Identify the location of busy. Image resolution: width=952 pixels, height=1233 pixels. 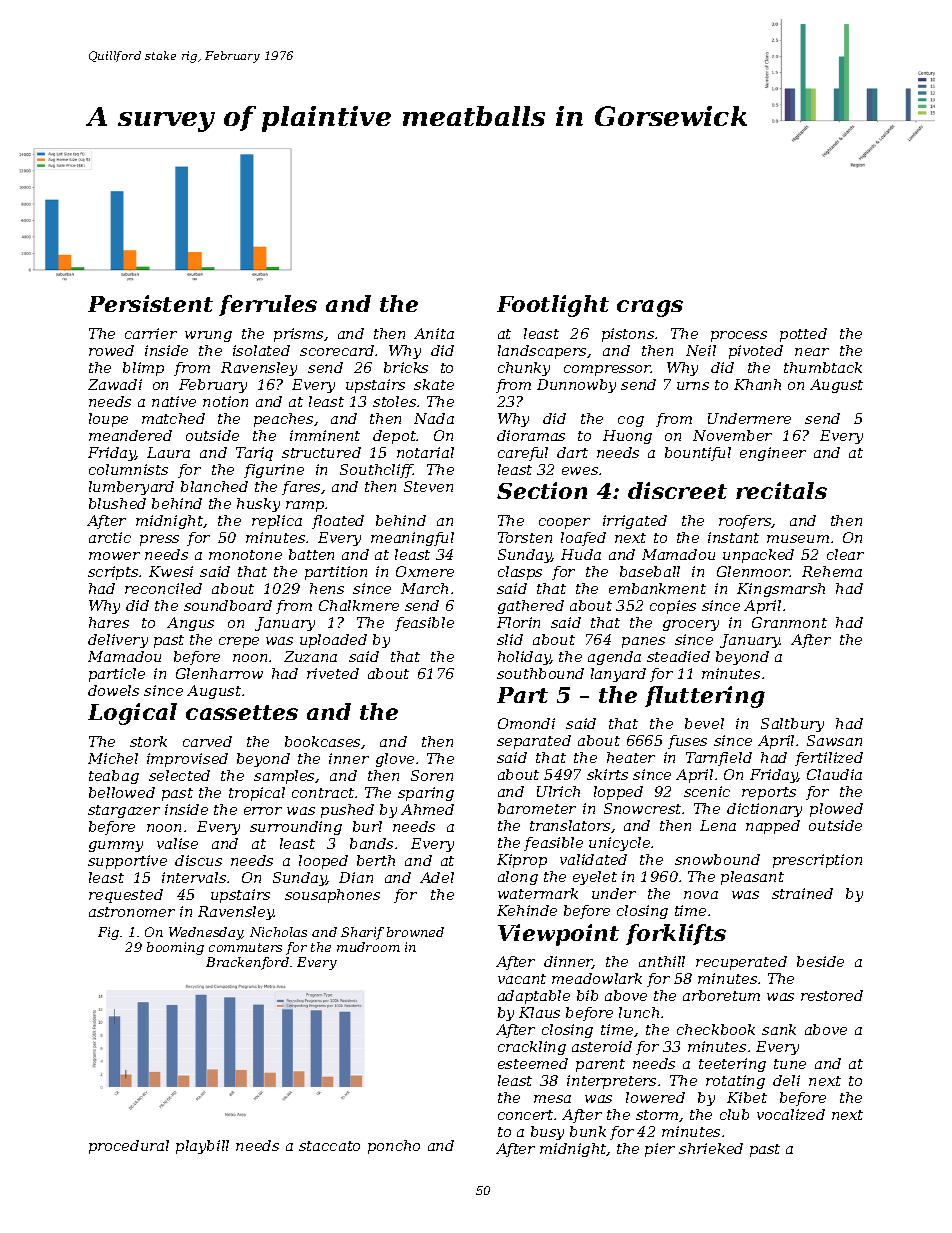
(547, 1133).
